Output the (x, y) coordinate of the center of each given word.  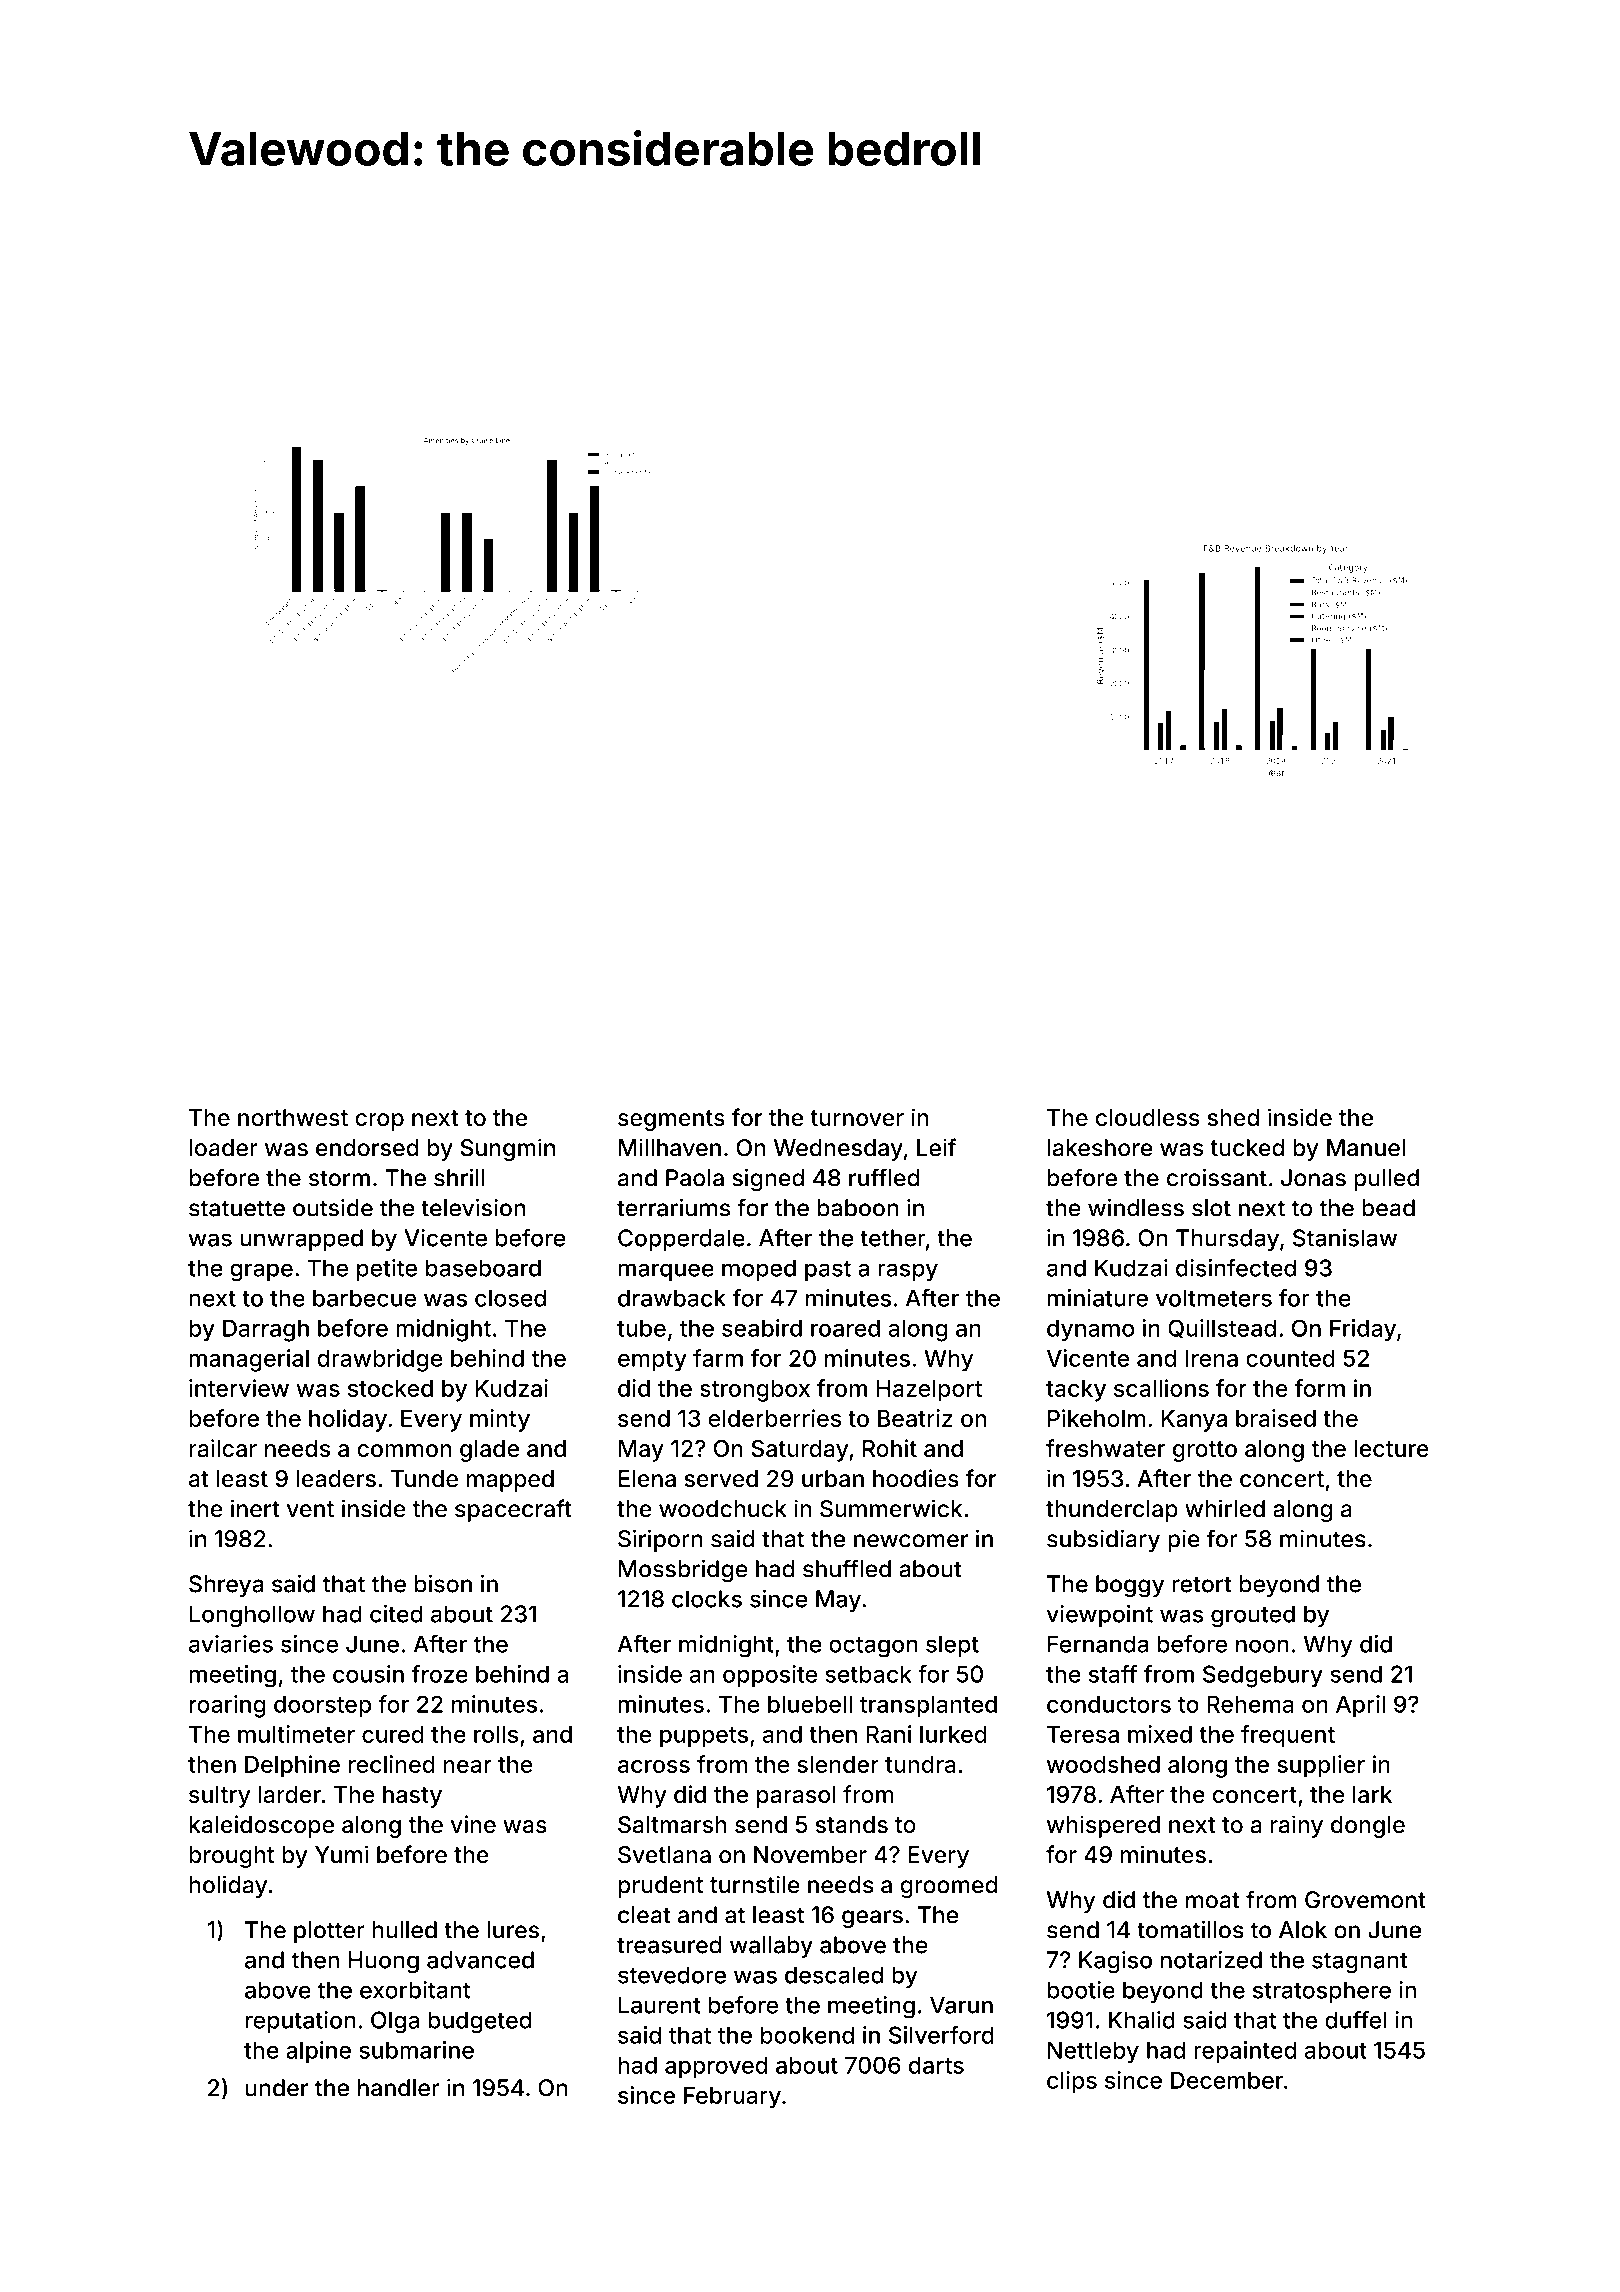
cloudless (1148, 1117)
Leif (936, 1147)
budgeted (480, 2022)
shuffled (847, 1568)
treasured (669, 1945)
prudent (660, 1887)
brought (231, 1857)
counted (1290, 1358)
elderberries (774, 1418)
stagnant (1359, 1963)
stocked (390, 1388)
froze (440, 1674)
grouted (1253, 1616)
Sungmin (508, 1149)
